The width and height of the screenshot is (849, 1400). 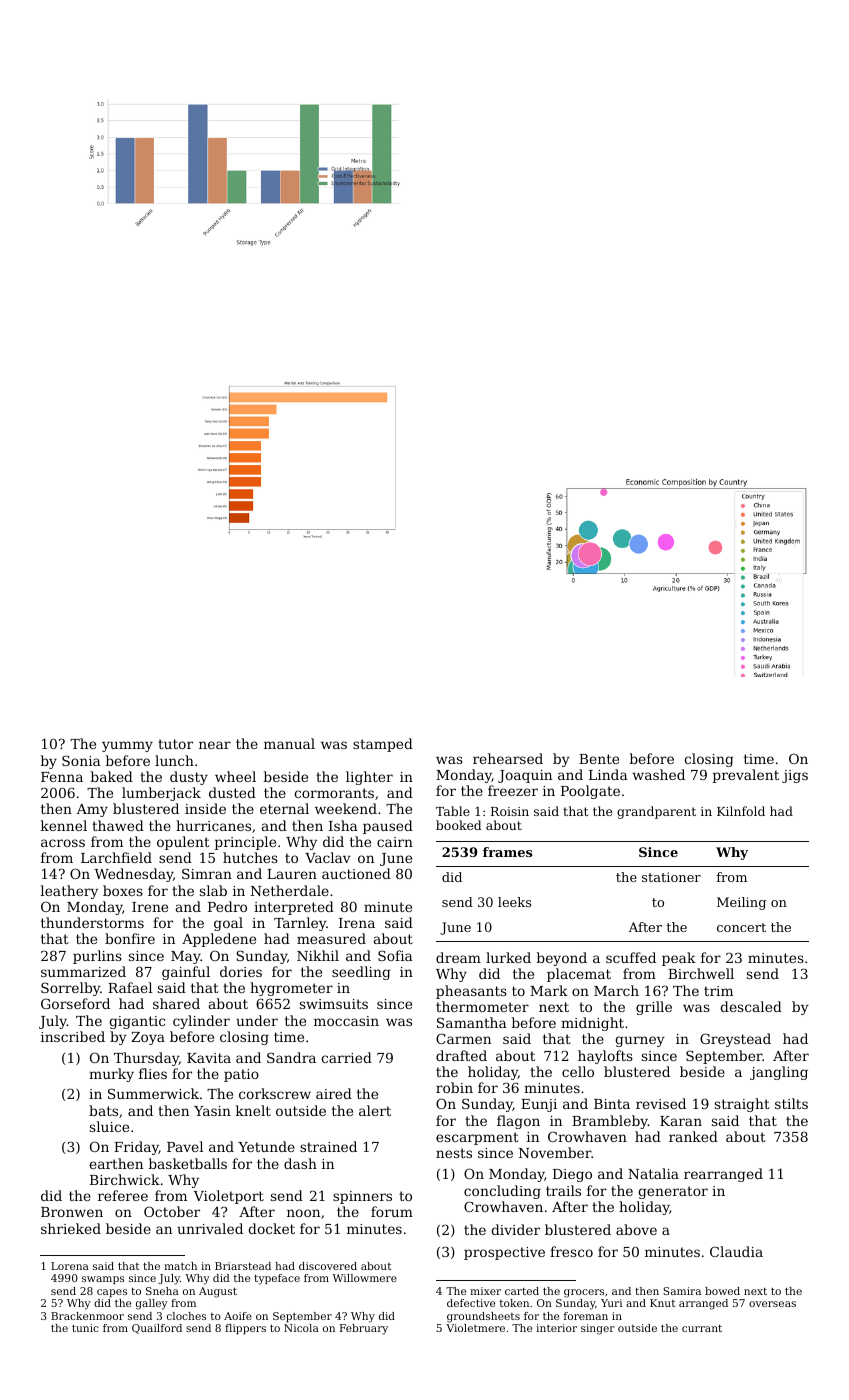 What do you see at coordinates (266, 1146) in the screenshot?
I see `Yetunde` at bounding box center [266, 1146].
